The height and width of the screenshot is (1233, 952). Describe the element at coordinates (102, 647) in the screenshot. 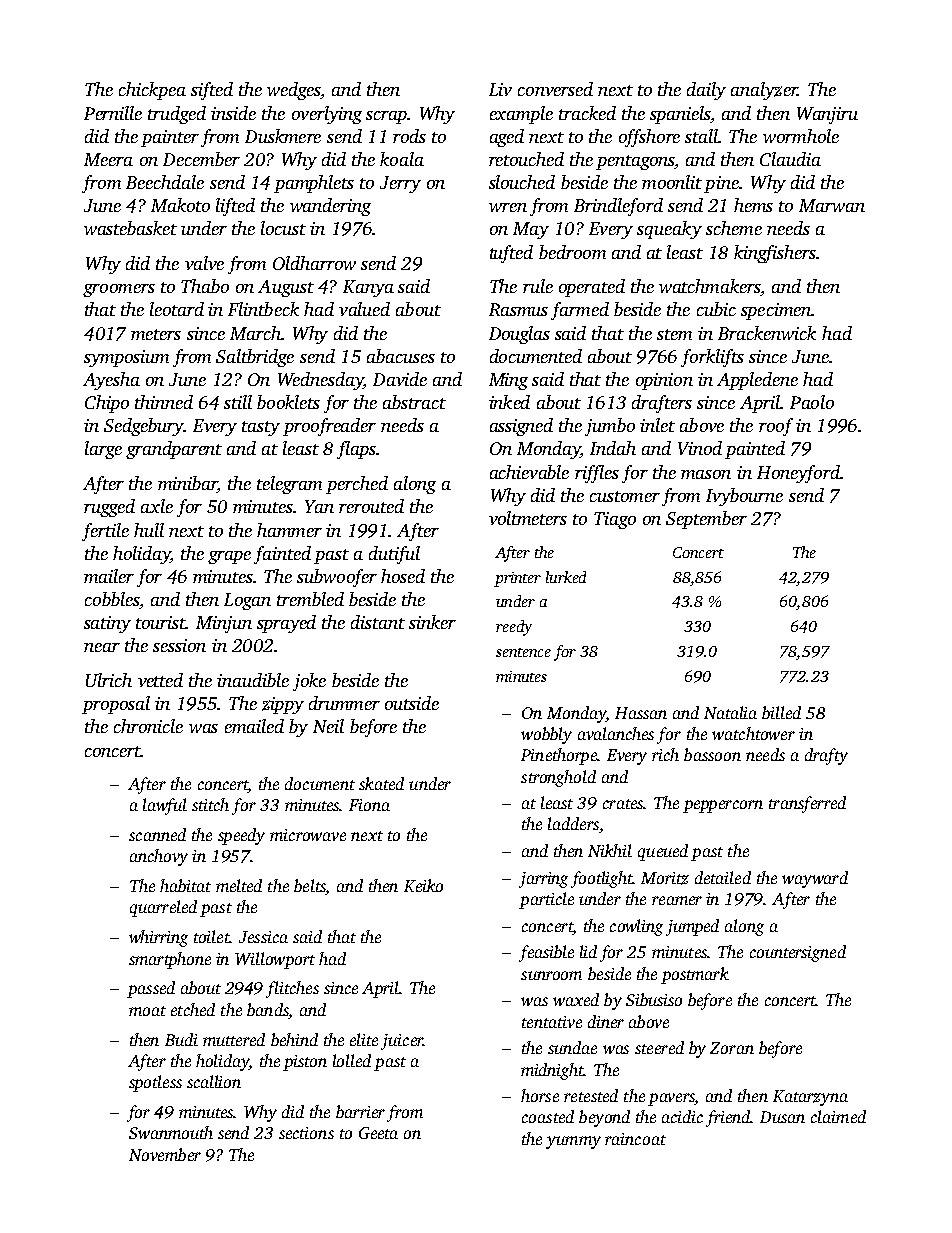

I see `near` at that location.
